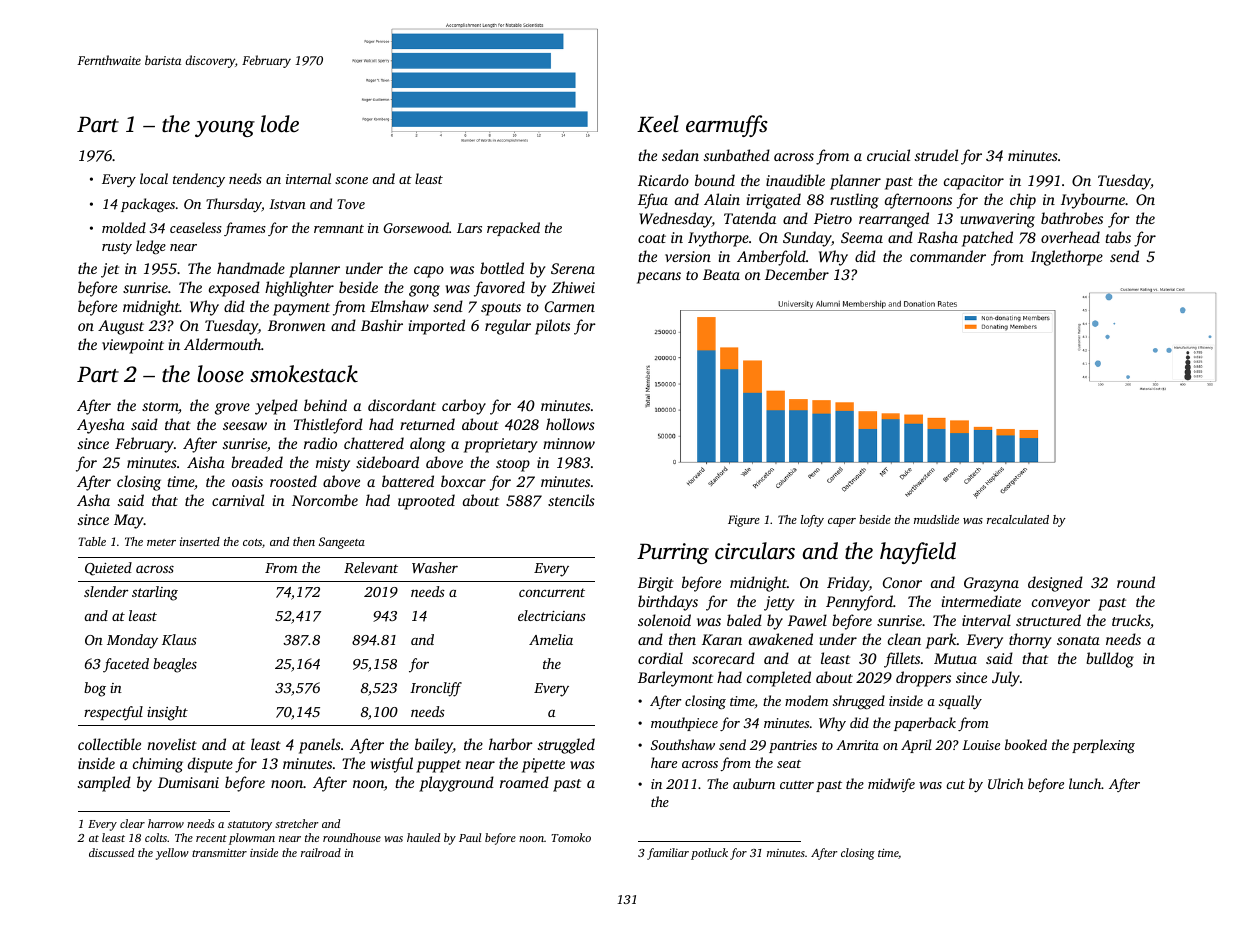 The image size is (1233, 952). I want to click on clear, so click(132, 823).
